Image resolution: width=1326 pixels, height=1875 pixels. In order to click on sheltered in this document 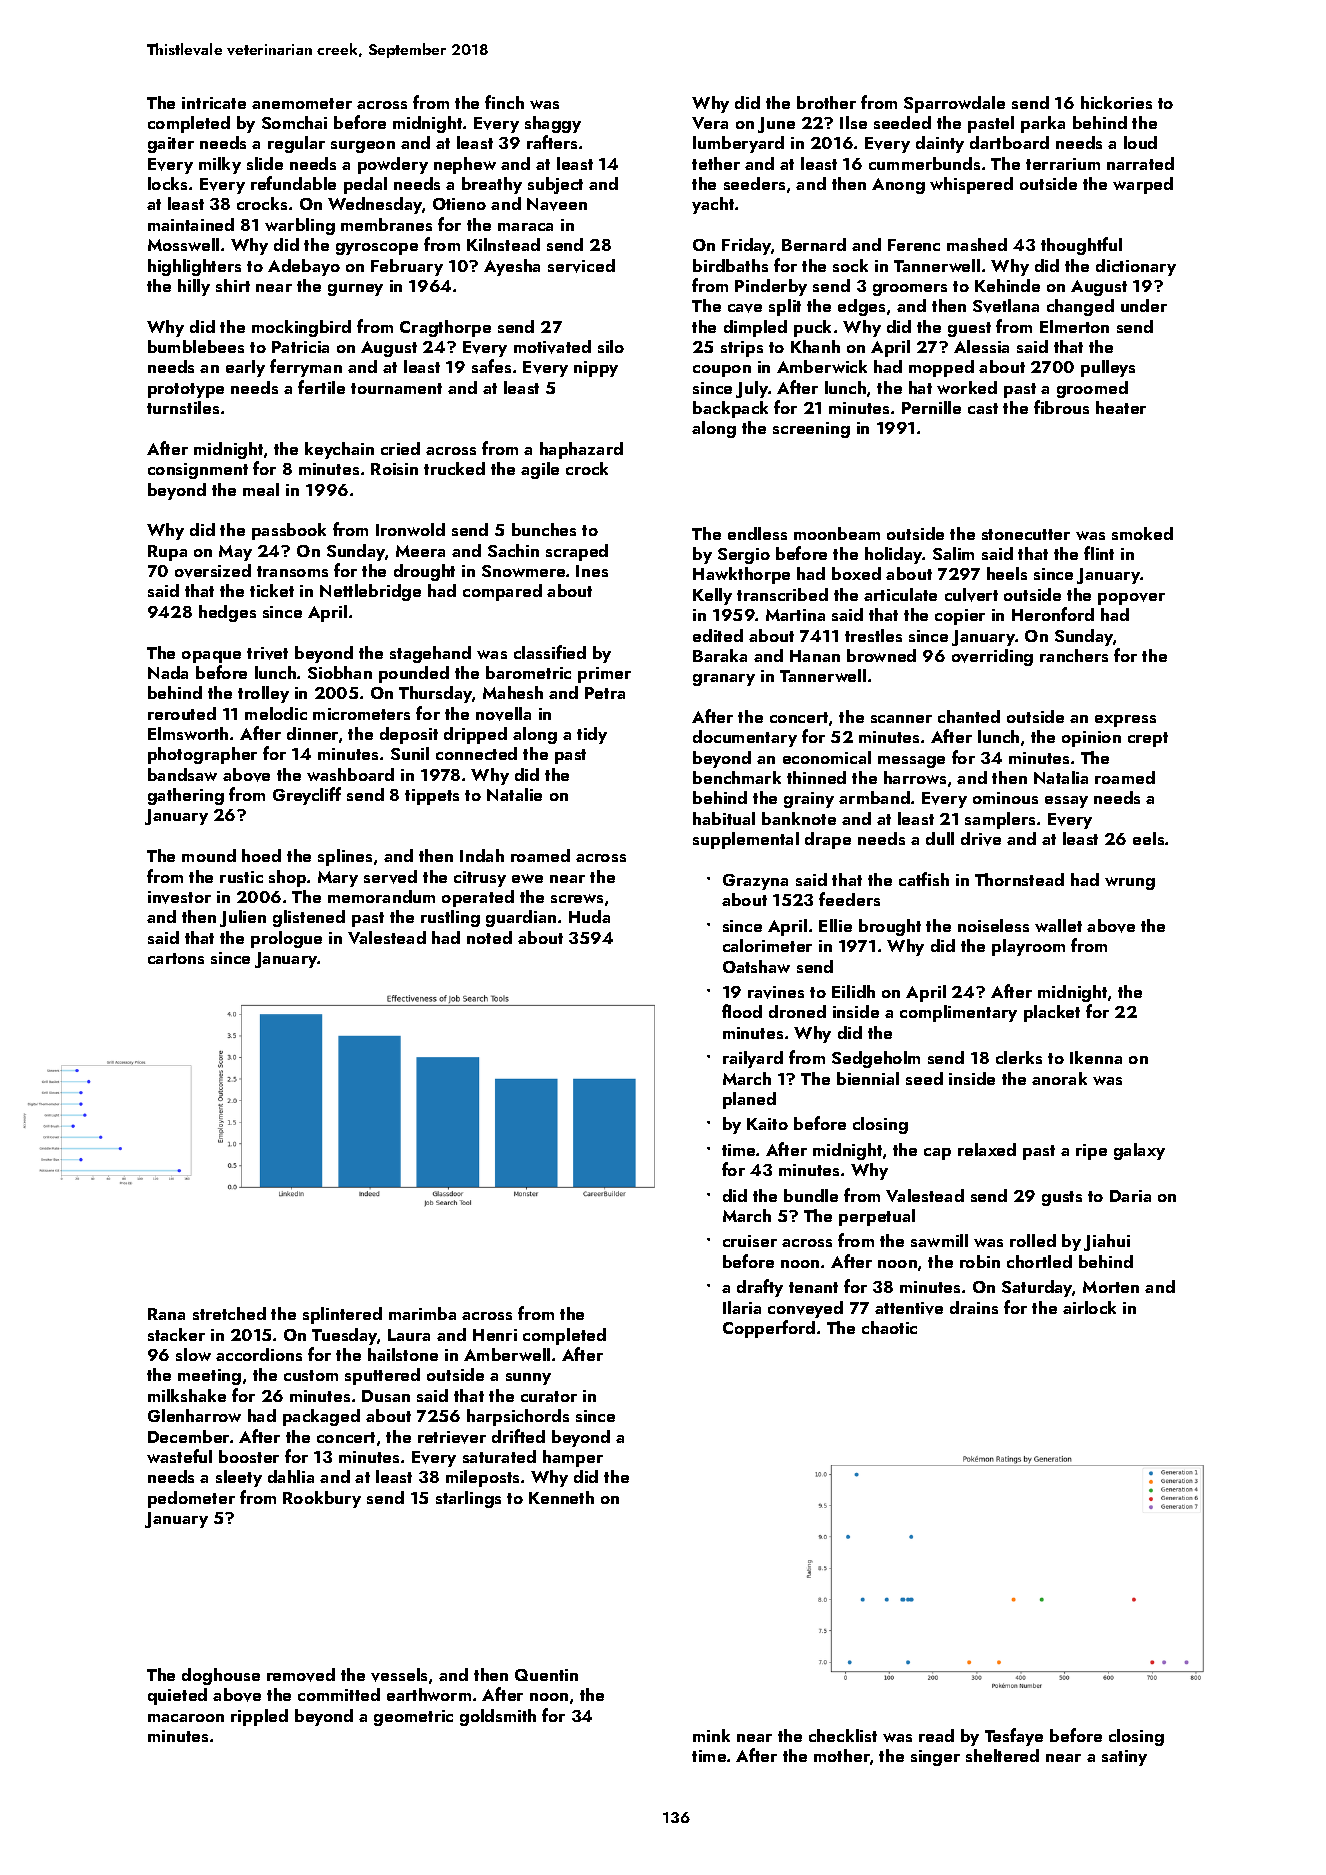, I will do `click(1002, 1755)`.
